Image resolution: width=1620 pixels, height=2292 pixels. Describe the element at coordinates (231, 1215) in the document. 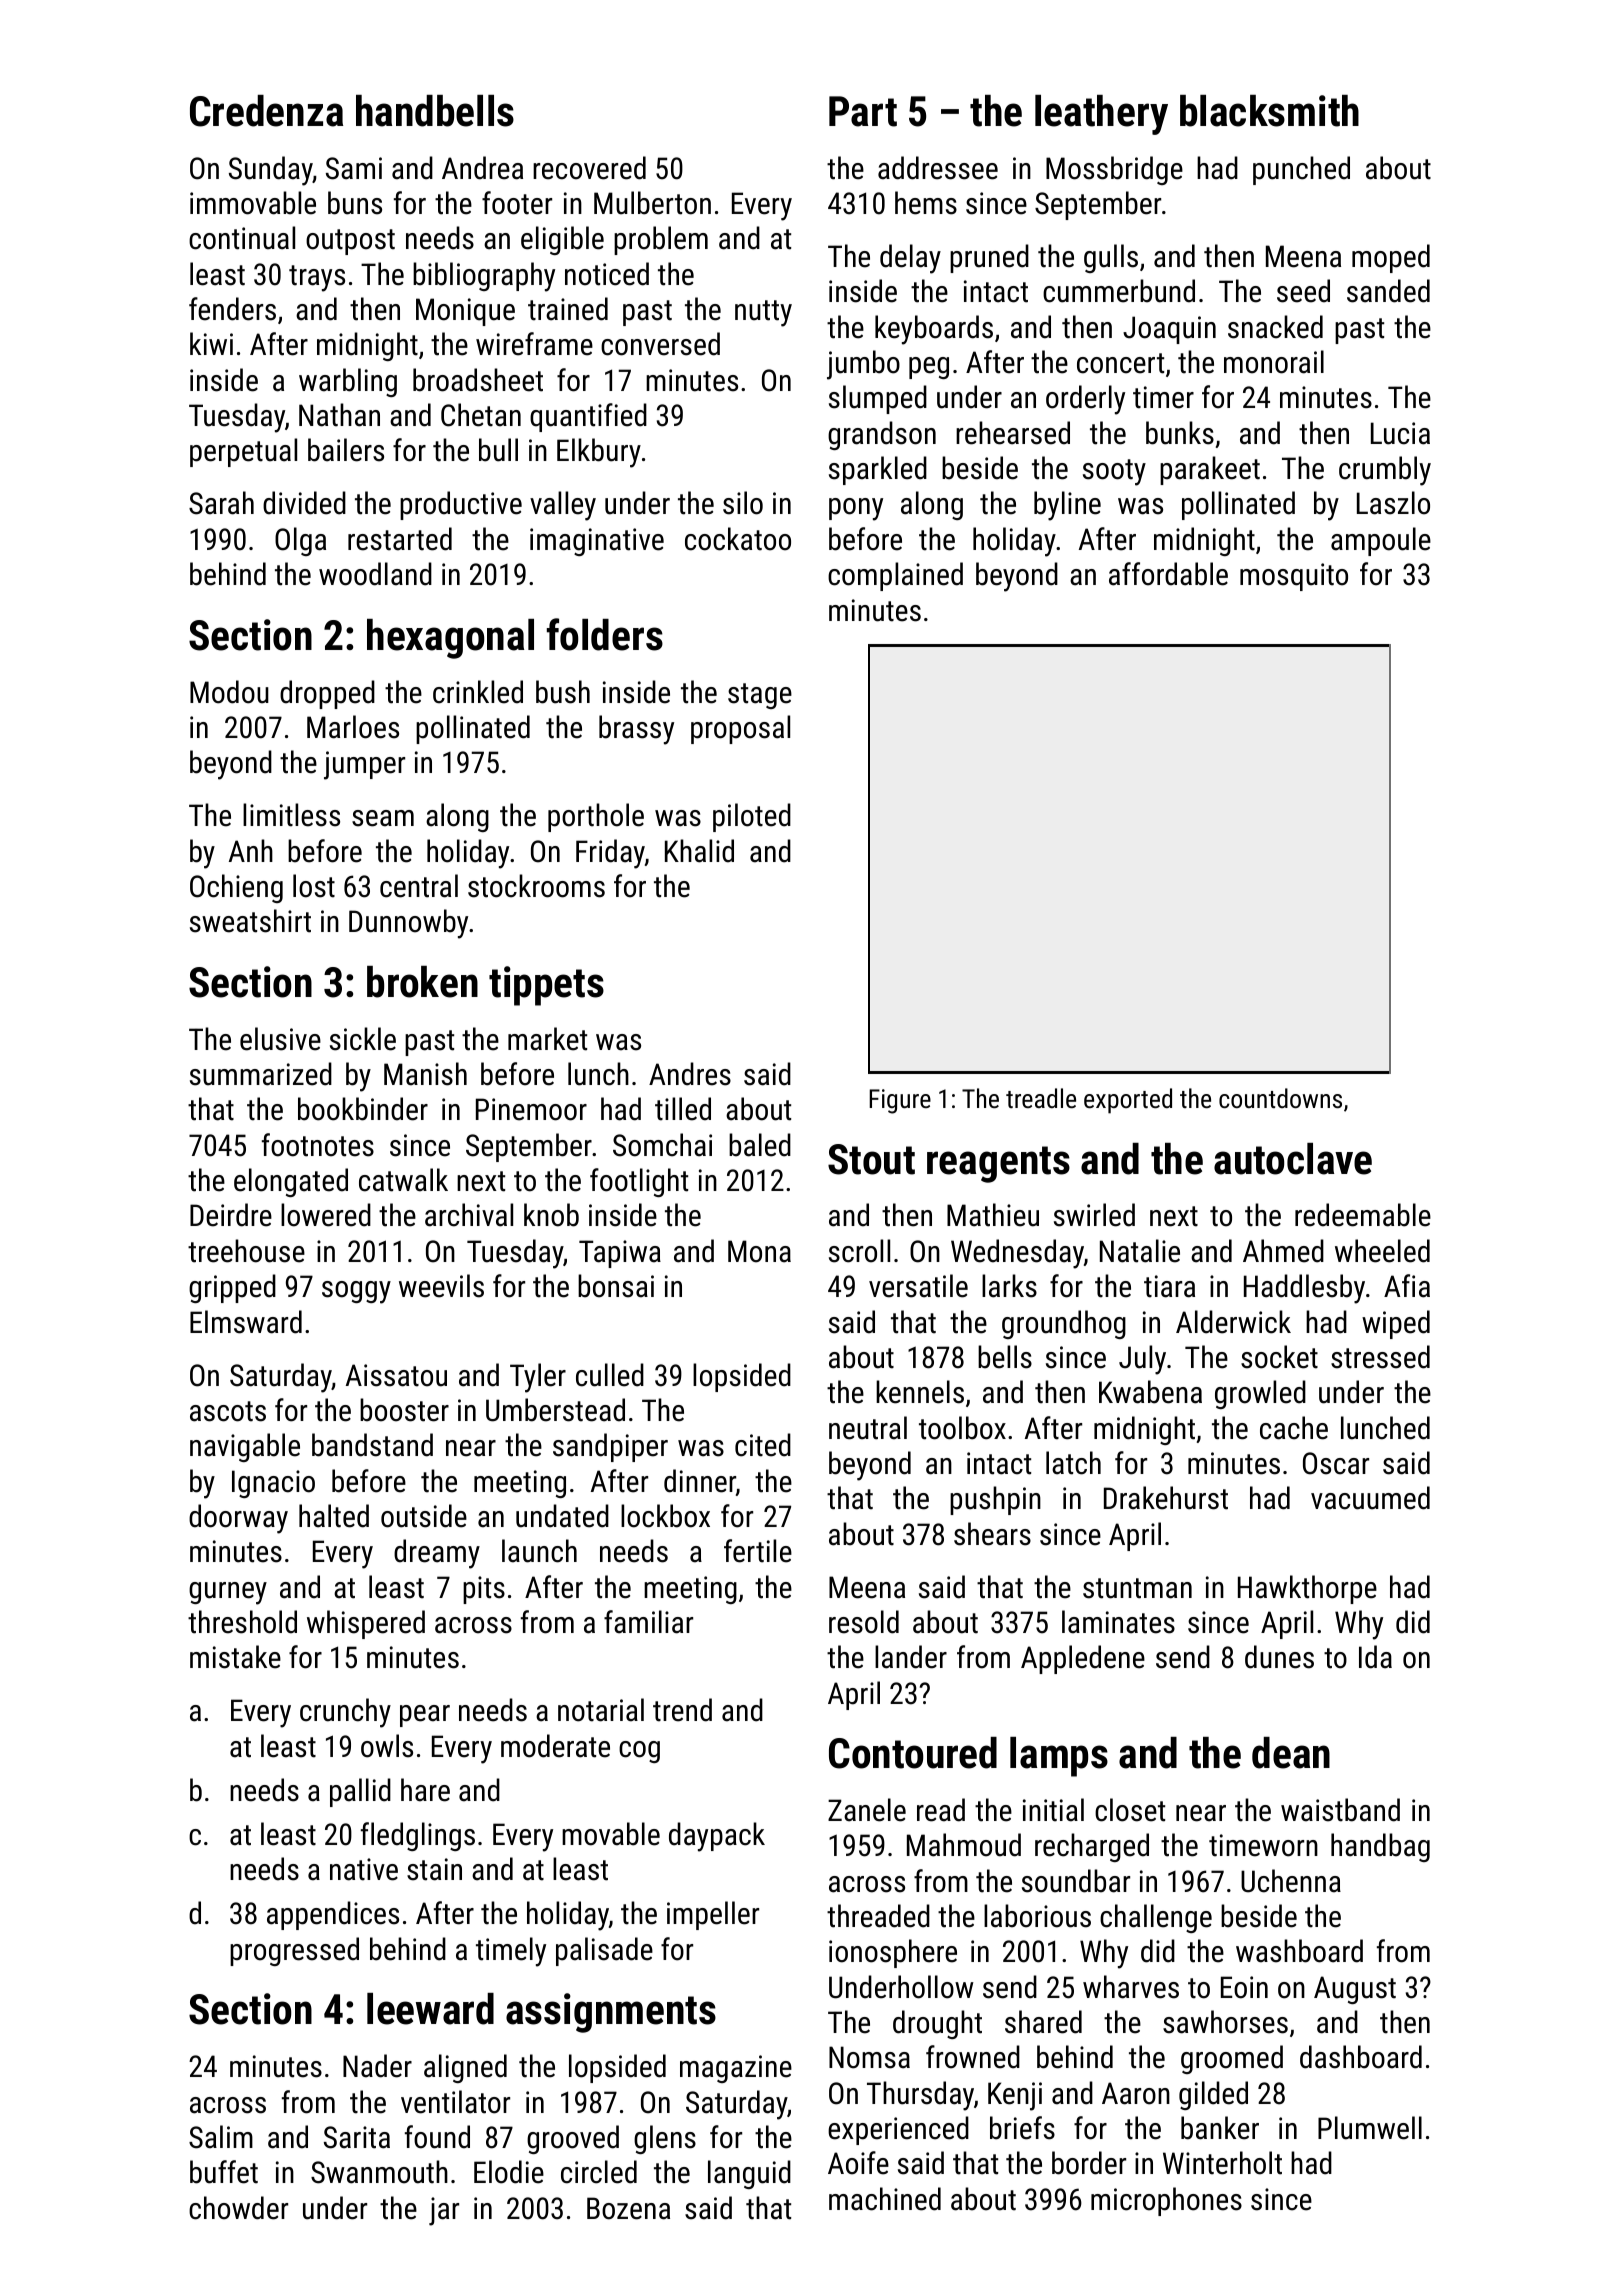

I see `Deirdre` at that location.
